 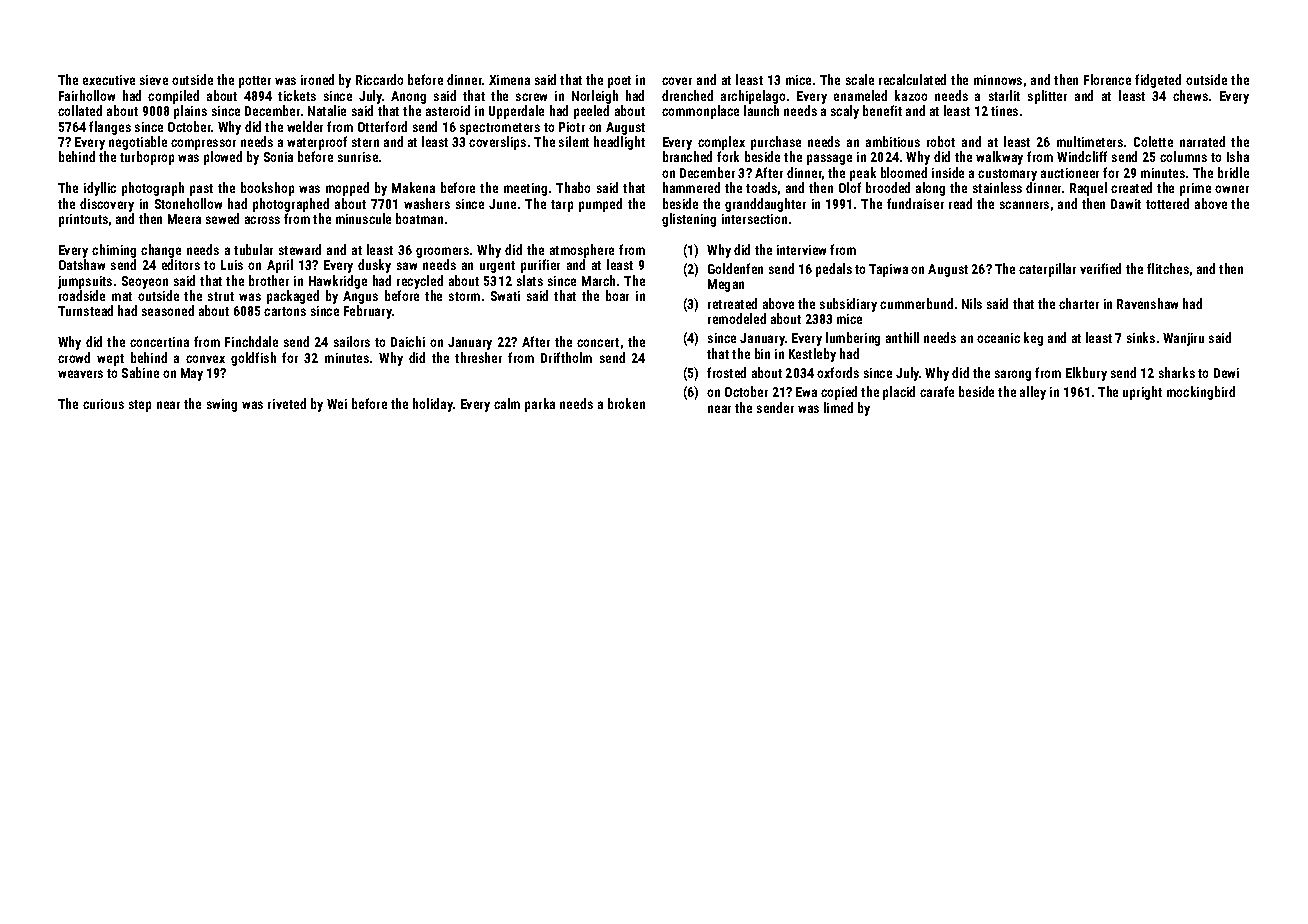 I want to click on broken, so click(x=626, y=403).
